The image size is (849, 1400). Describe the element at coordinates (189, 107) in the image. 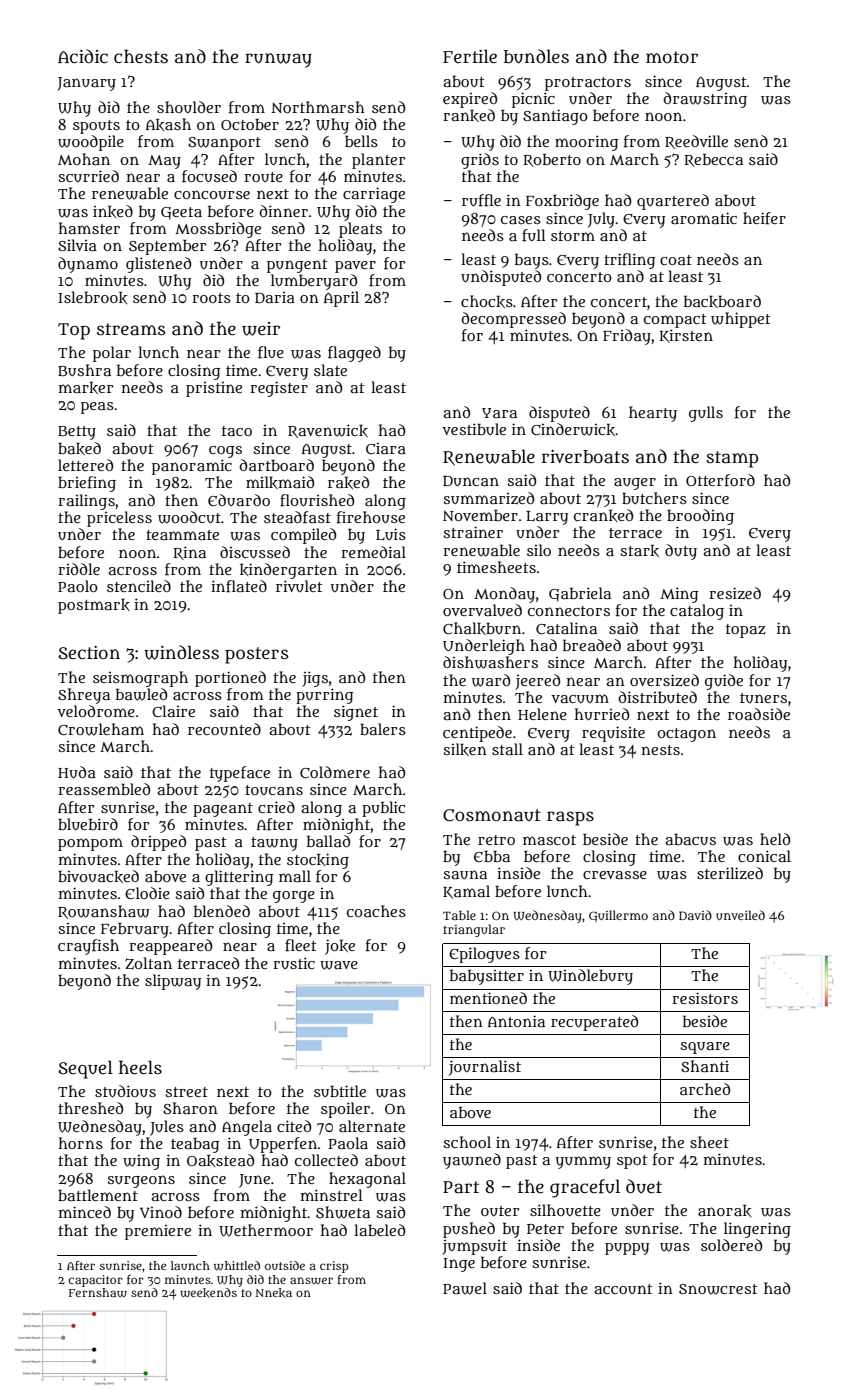

I see `shoulder` at that location.
